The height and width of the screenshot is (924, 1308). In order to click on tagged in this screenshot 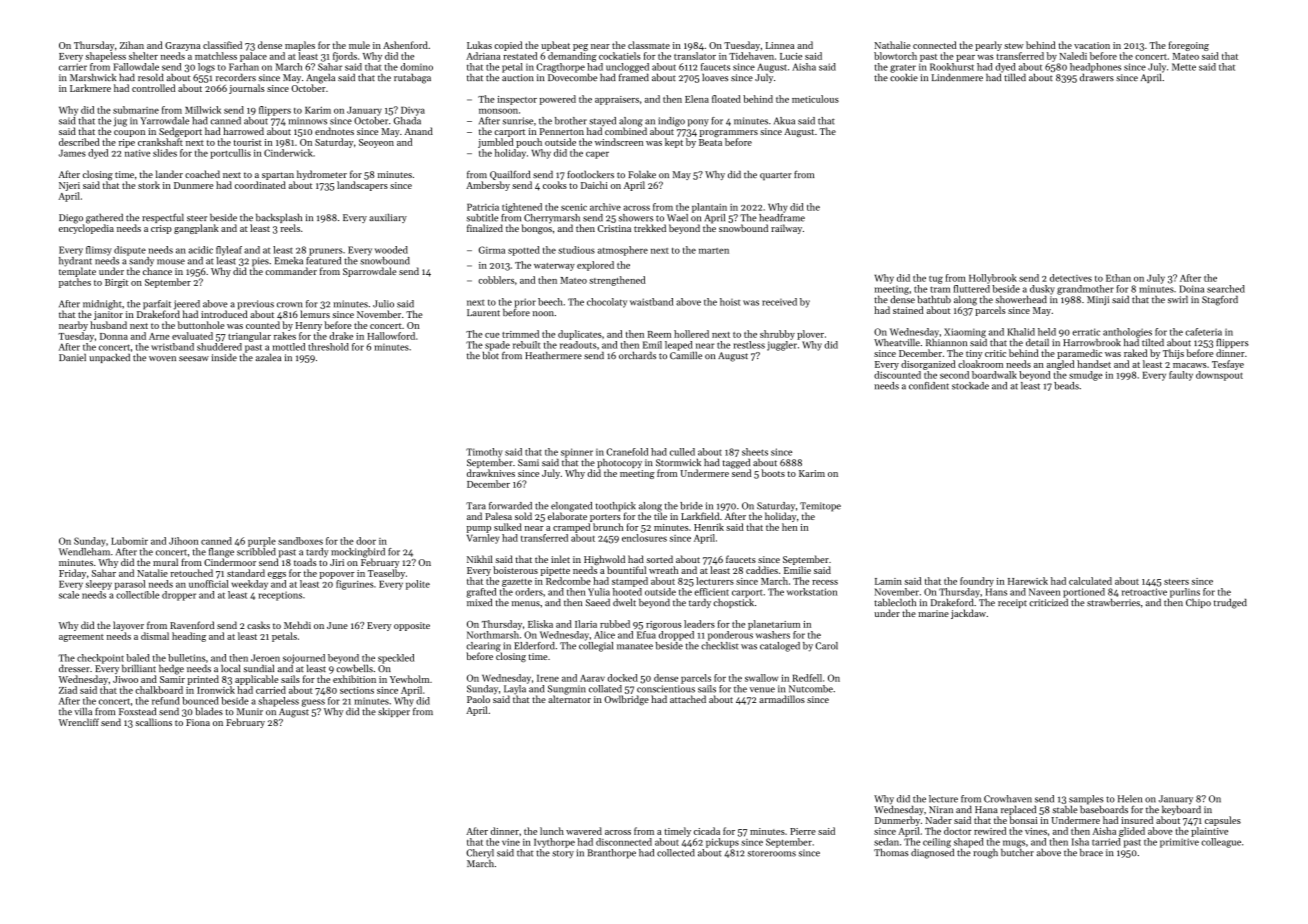, I will do `click(736, 464)`.
